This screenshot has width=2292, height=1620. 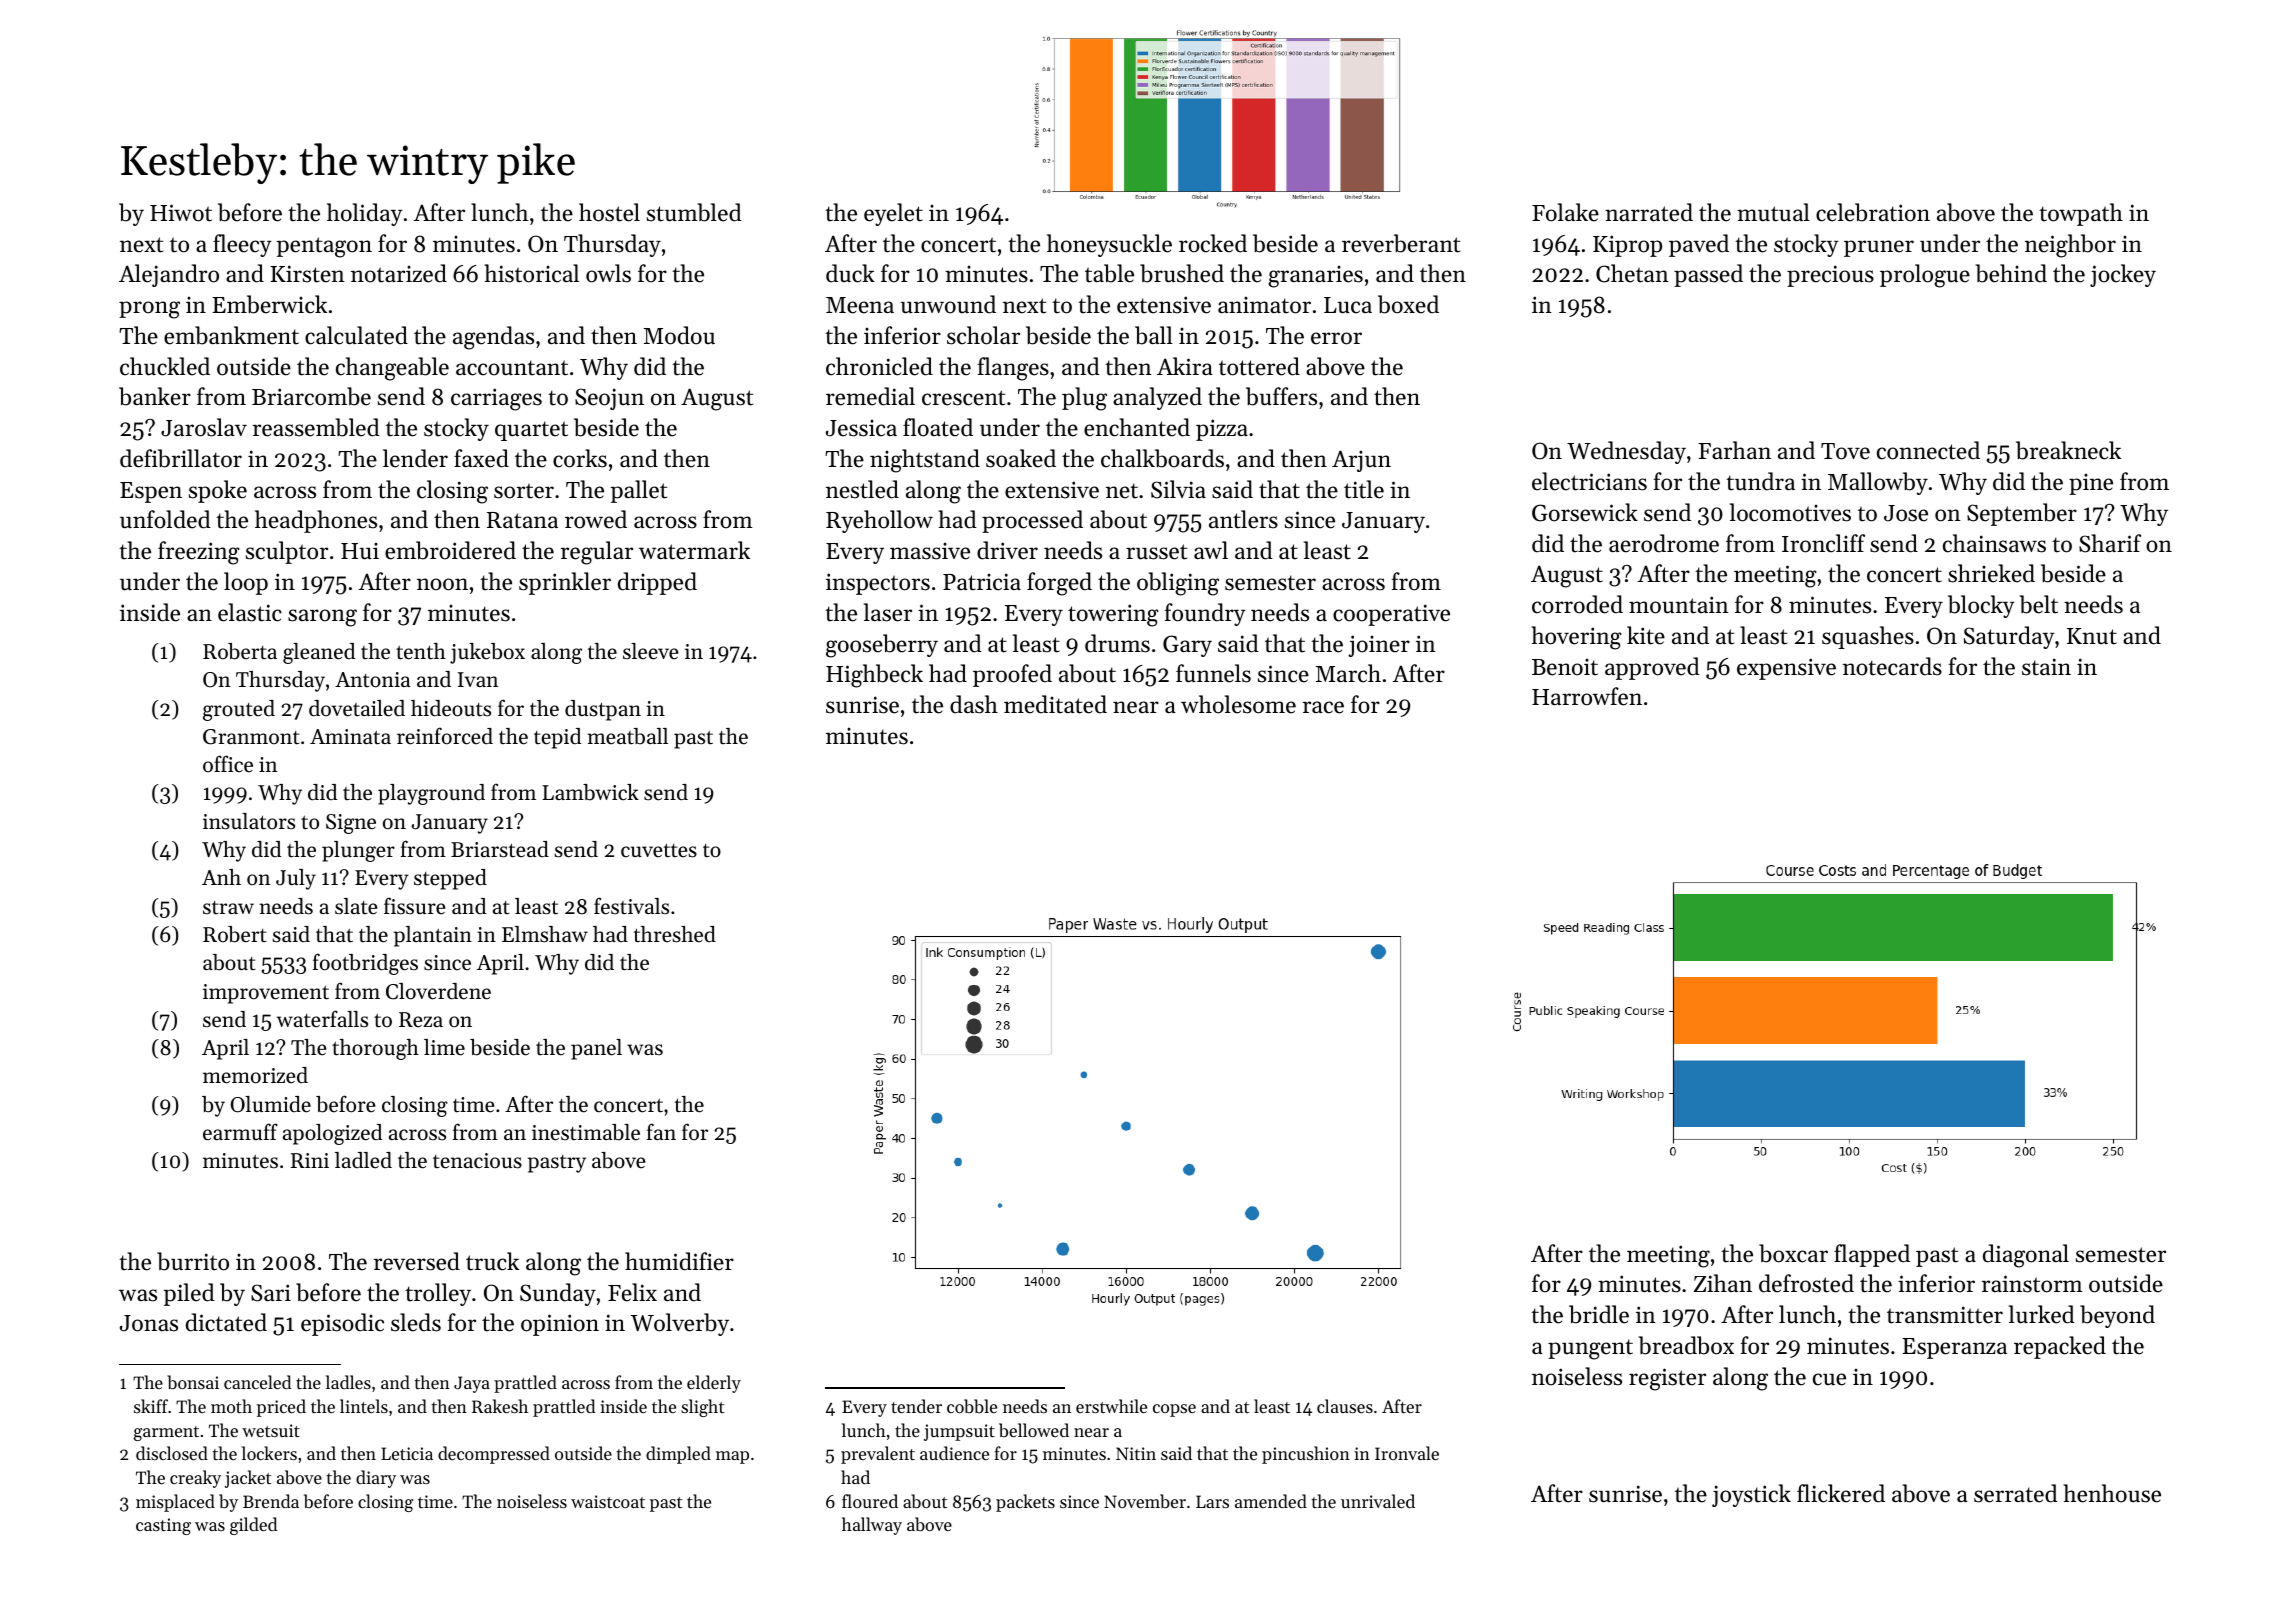 I want to click on cooperative, so click(x=1391, y=615).
